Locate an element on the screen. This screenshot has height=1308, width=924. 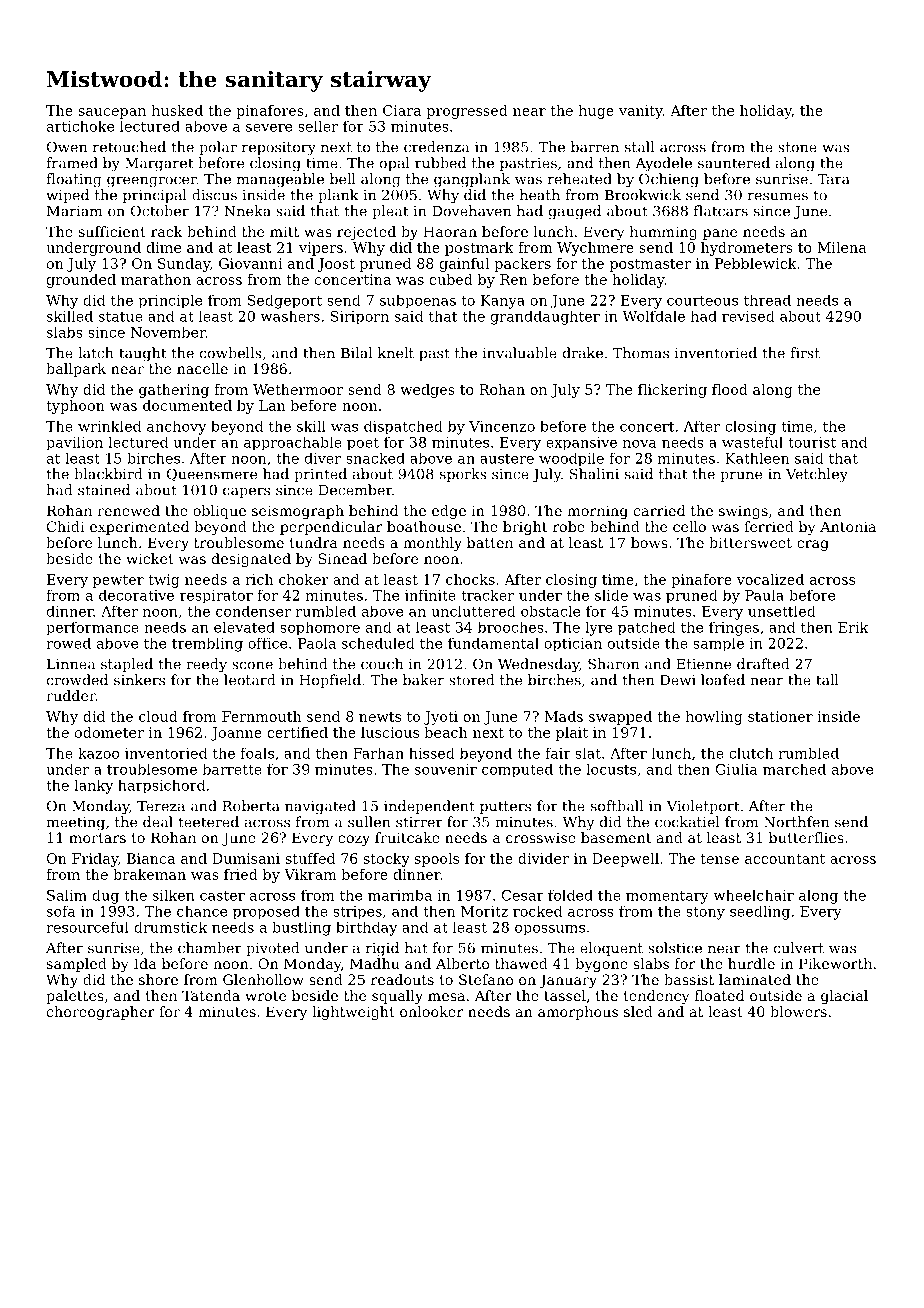
tourist is located at coordinates (812, 442).
